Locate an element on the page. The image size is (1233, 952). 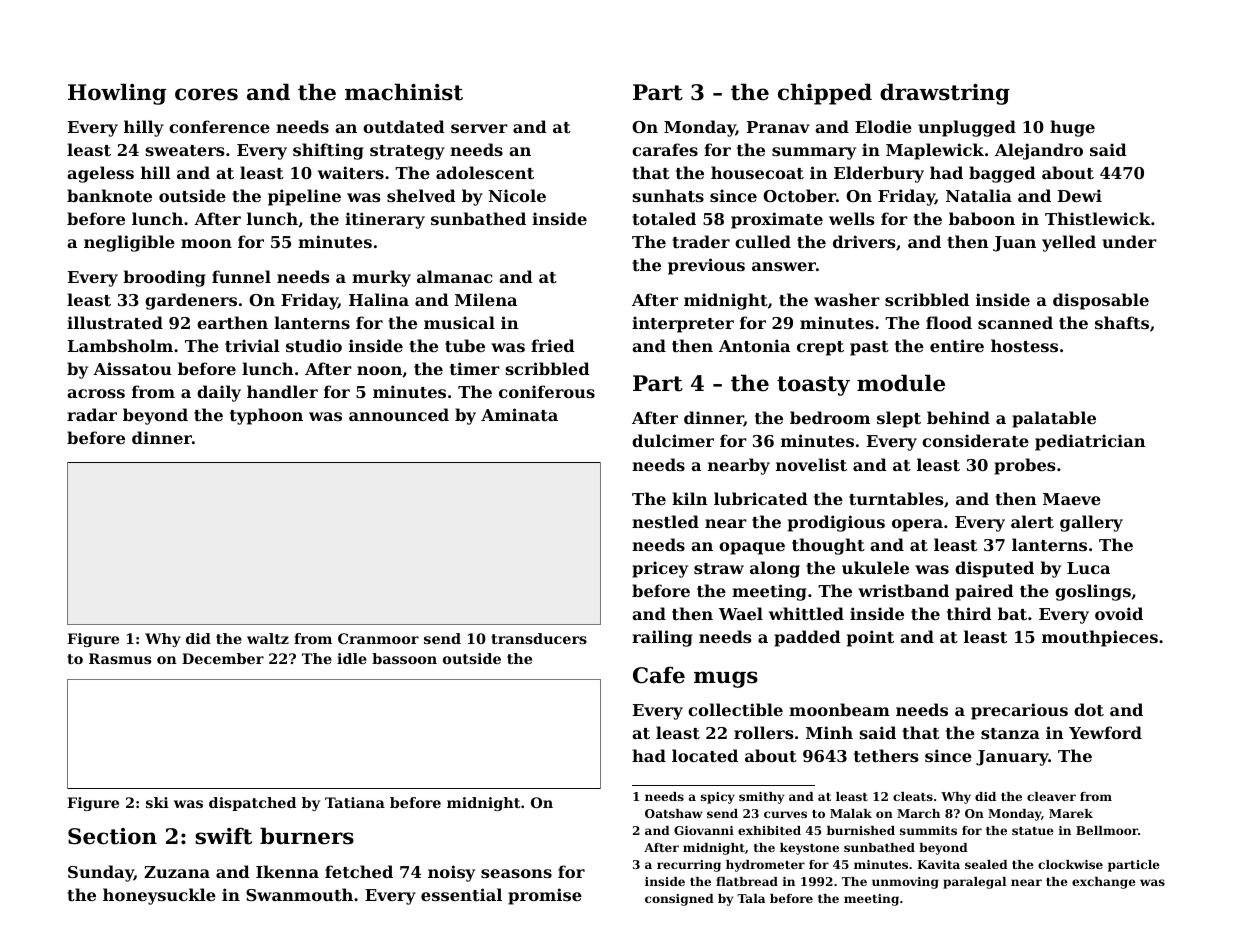
pipeline is located at coordinates (304, 197).
